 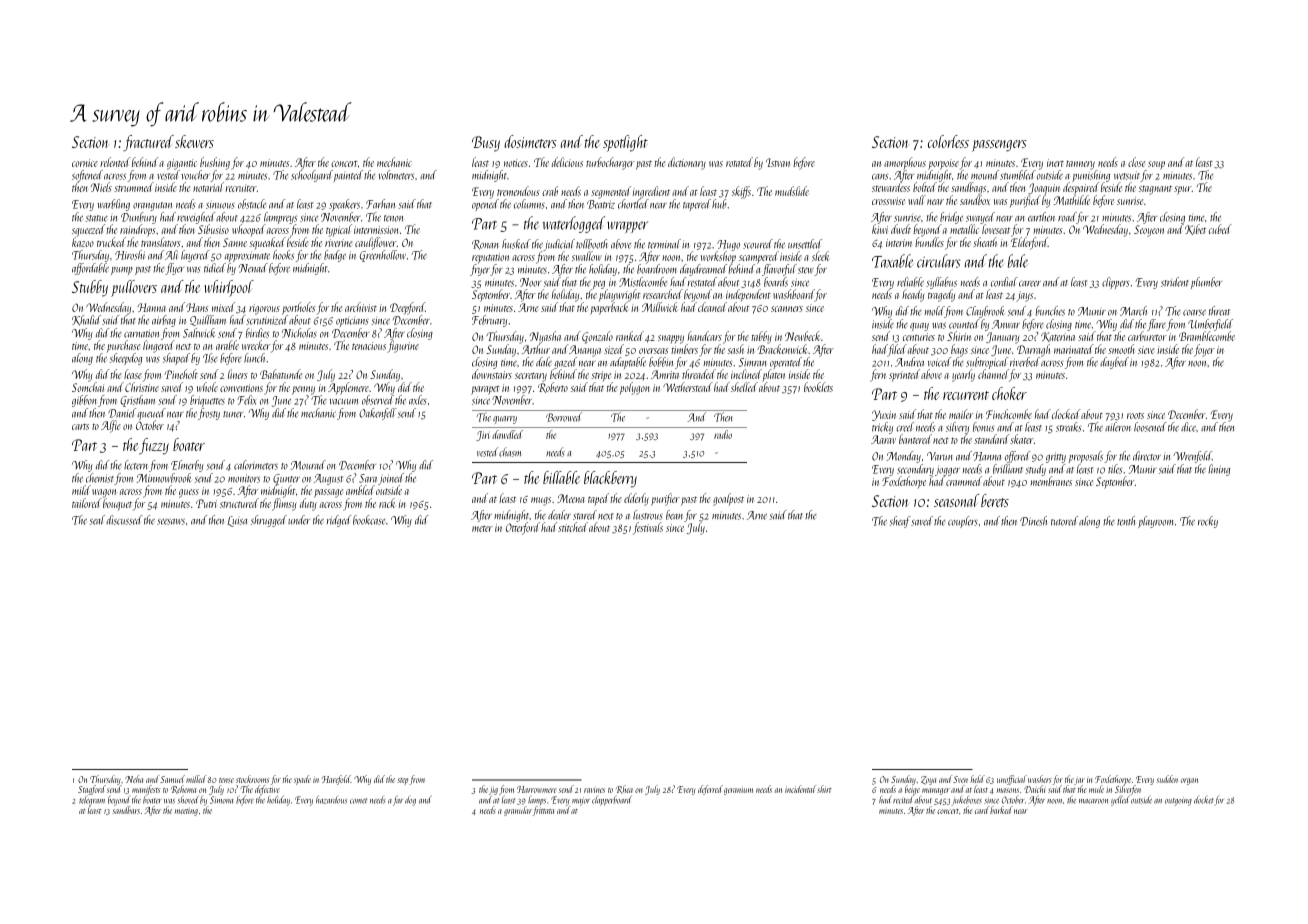 What do you see at coordinates (900, 522) in the document?
I see `sheaf` at bounding box center [900, 522].
